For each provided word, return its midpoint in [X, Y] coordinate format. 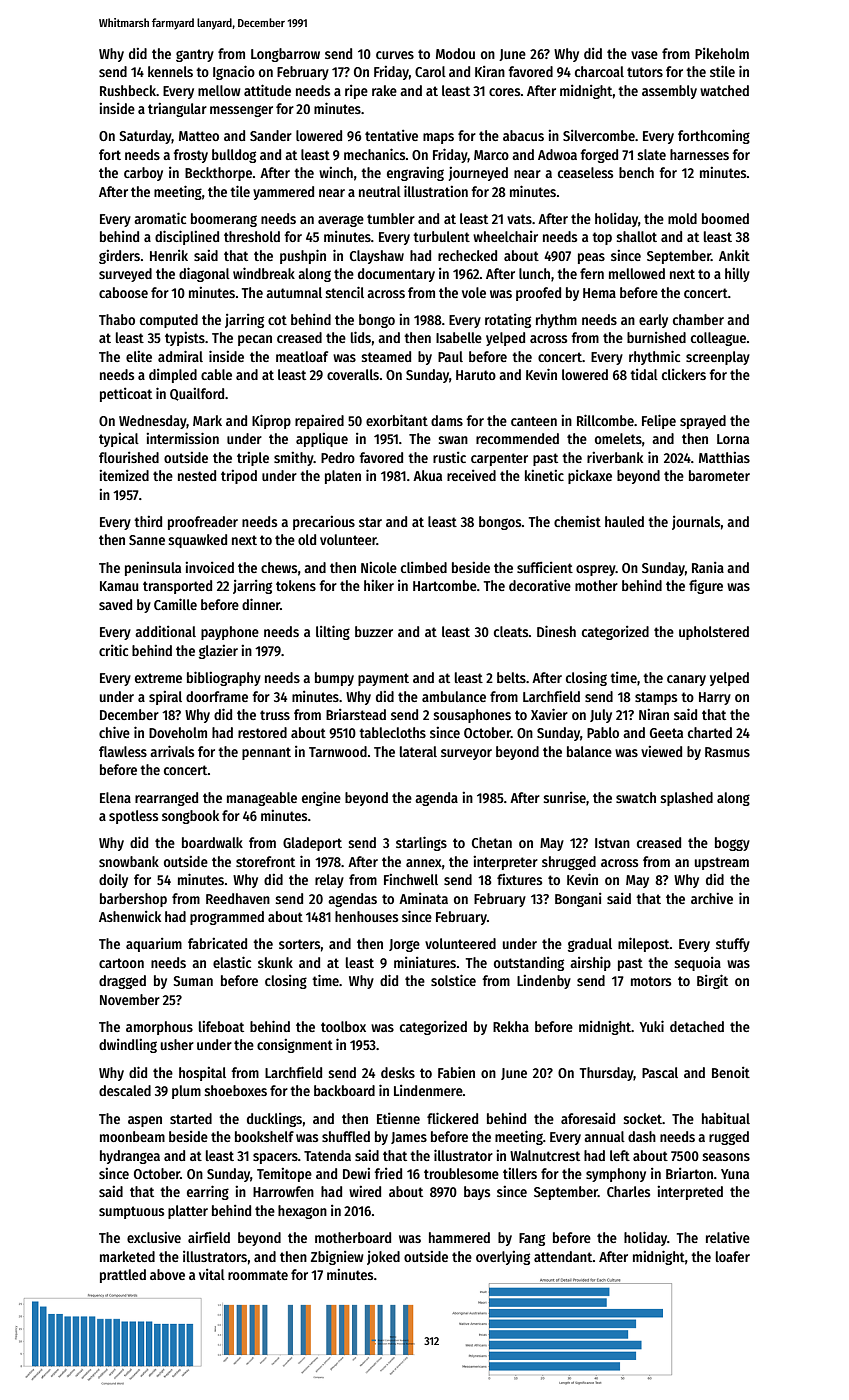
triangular [177, 110]
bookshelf [264, 1136]
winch [336, 172]
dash [642, 1136]
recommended [517, 438]
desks [398, 1072]
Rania [708, 567]
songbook [190, 817]
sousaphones [472, 716]
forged [599, 156]
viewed [661, 751]
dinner [261, 604]
